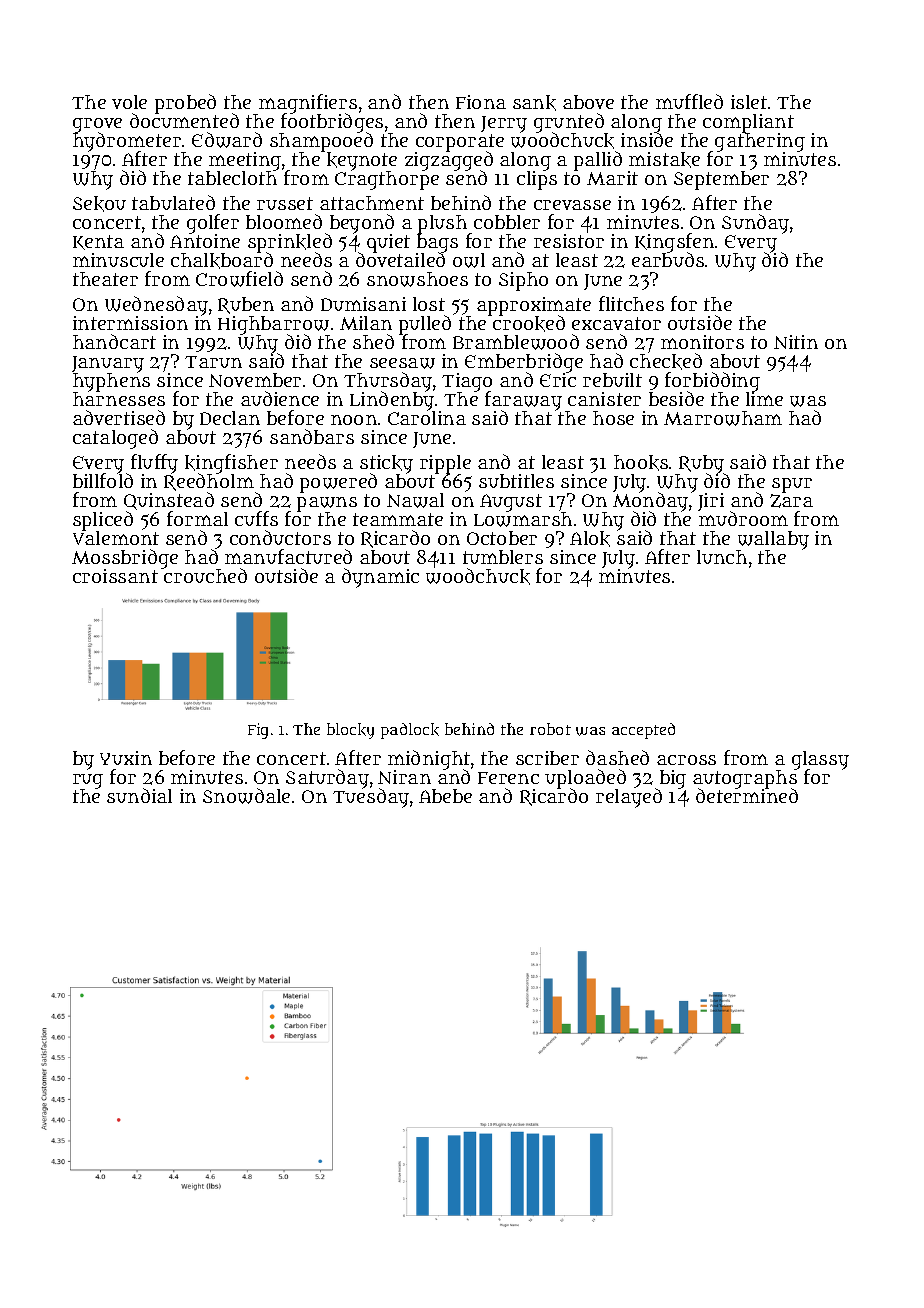  Describe the element at coordinates (445, 796) in the image. I see `Abebe` at that location.
